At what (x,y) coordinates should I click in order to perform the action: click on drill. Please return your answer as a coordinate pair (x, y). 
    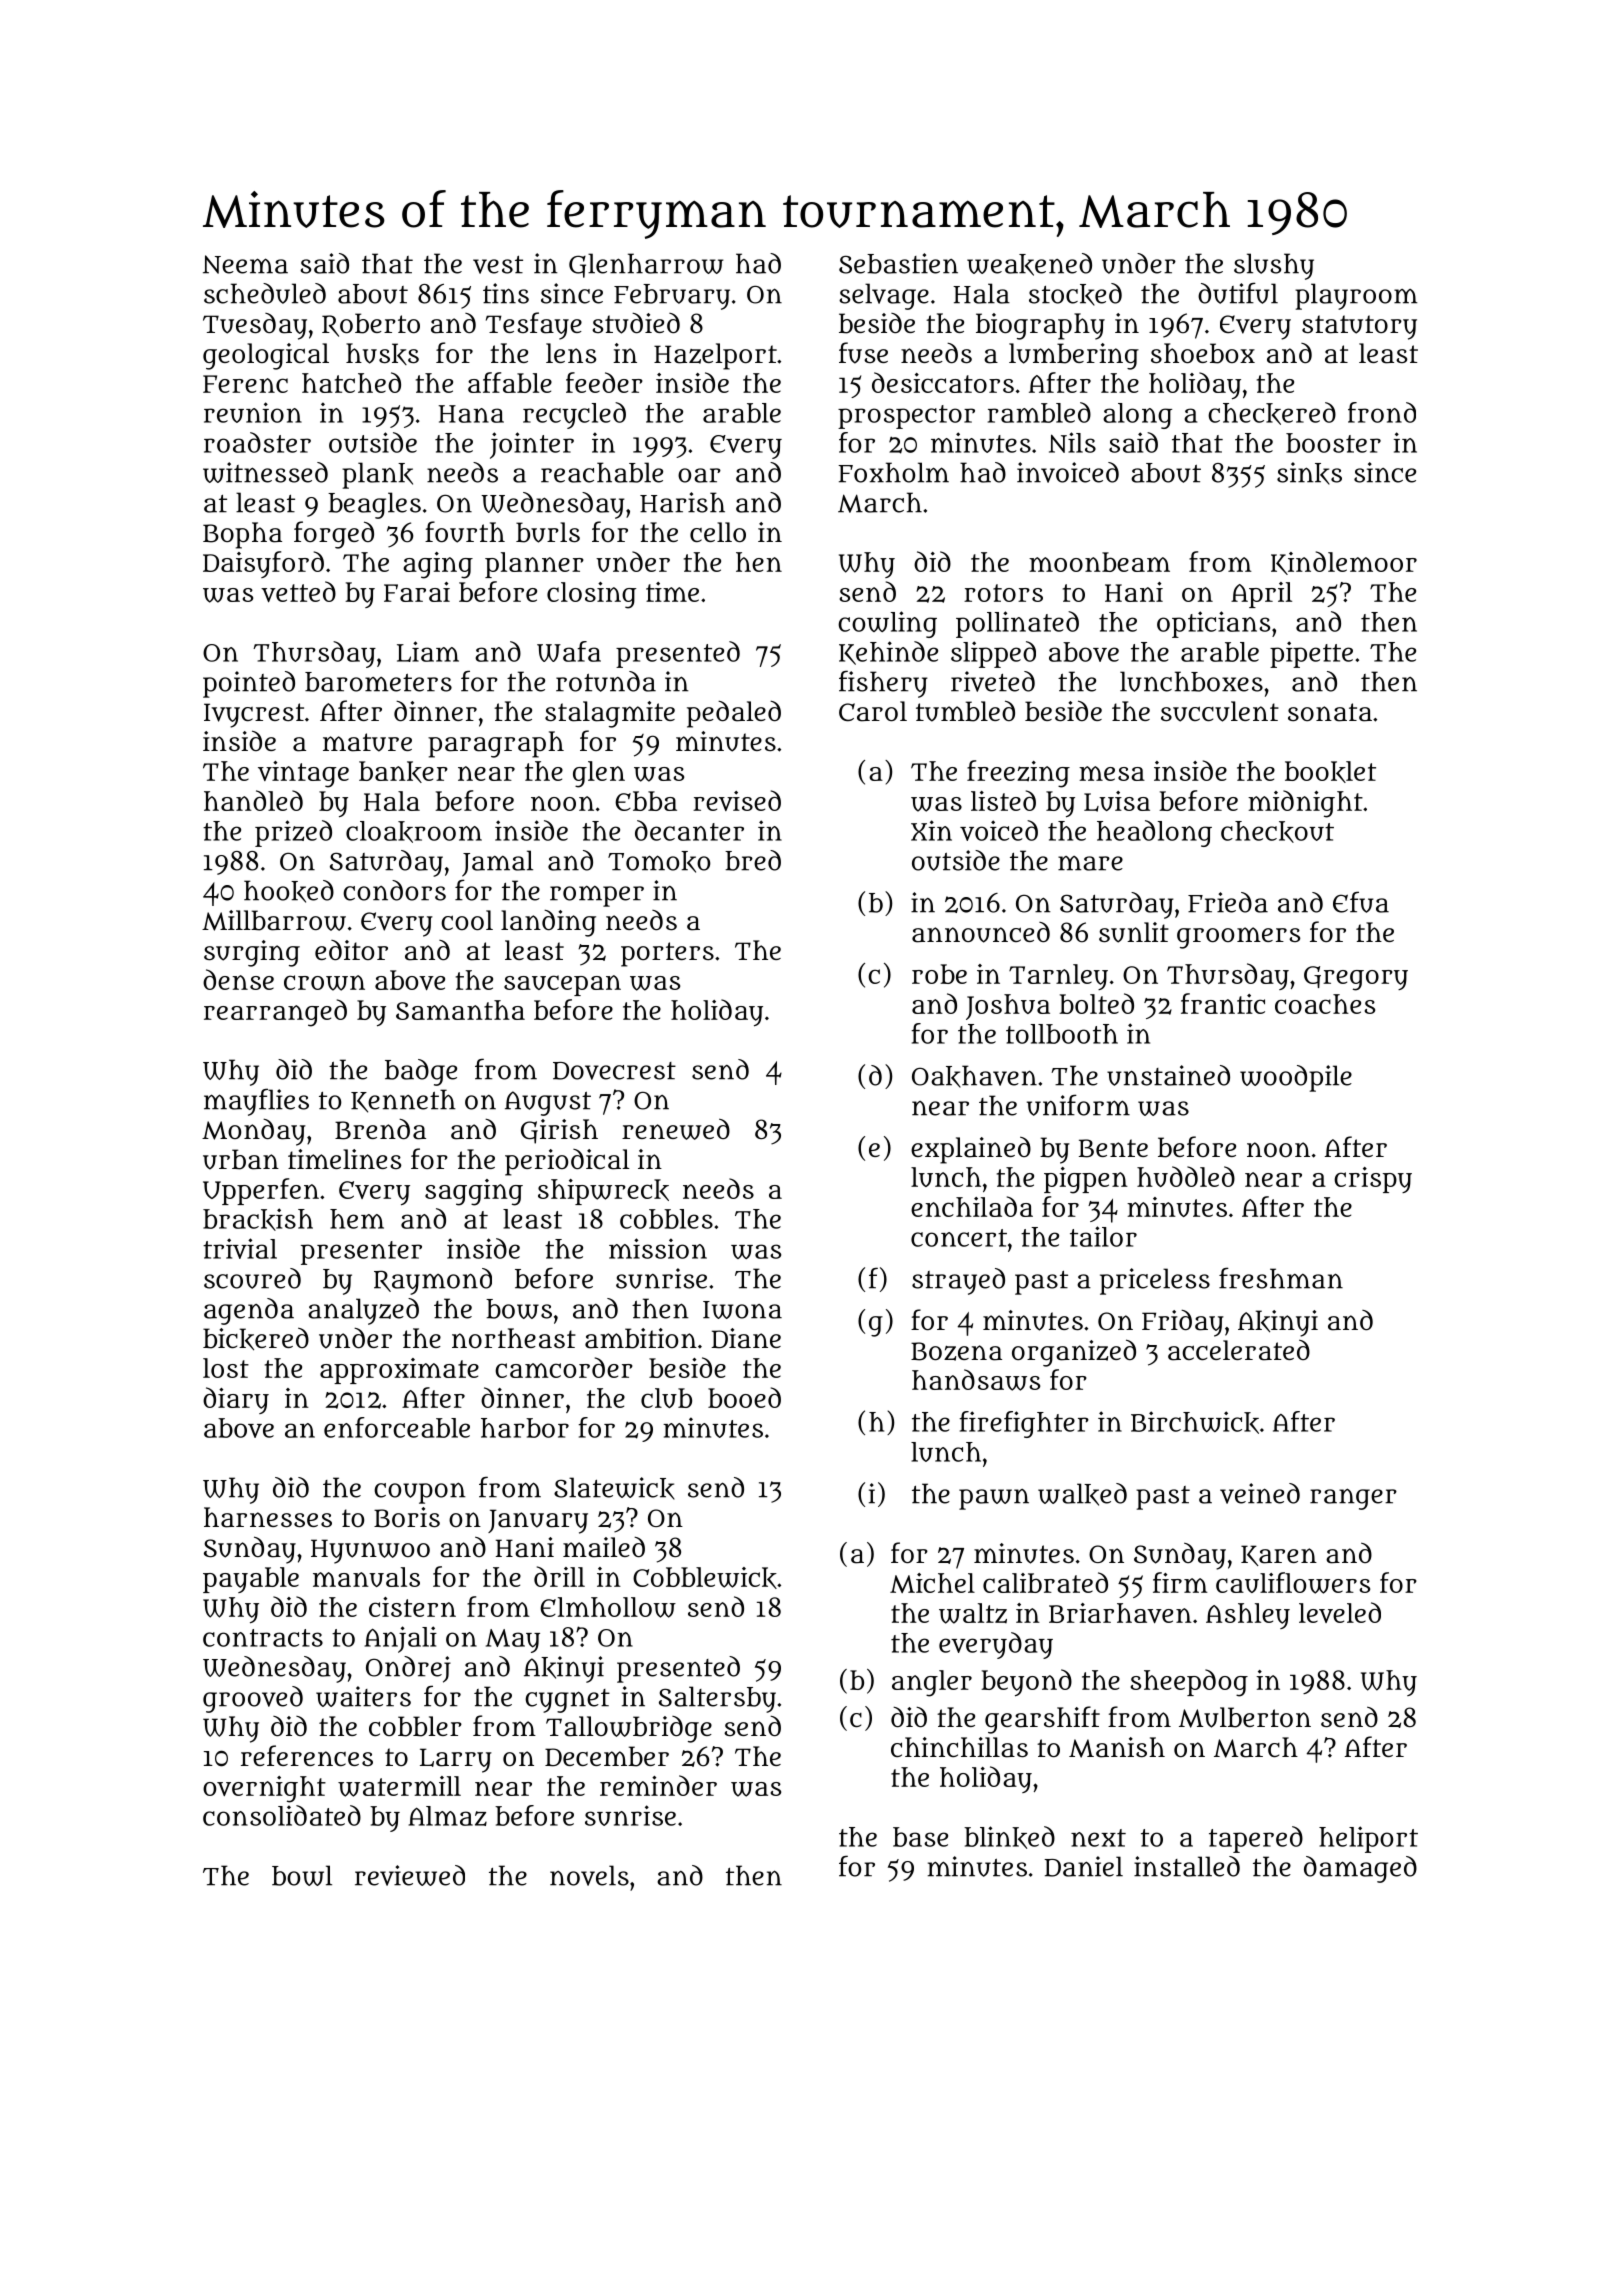
    Looking at the image, I should click on (559, 1576).
